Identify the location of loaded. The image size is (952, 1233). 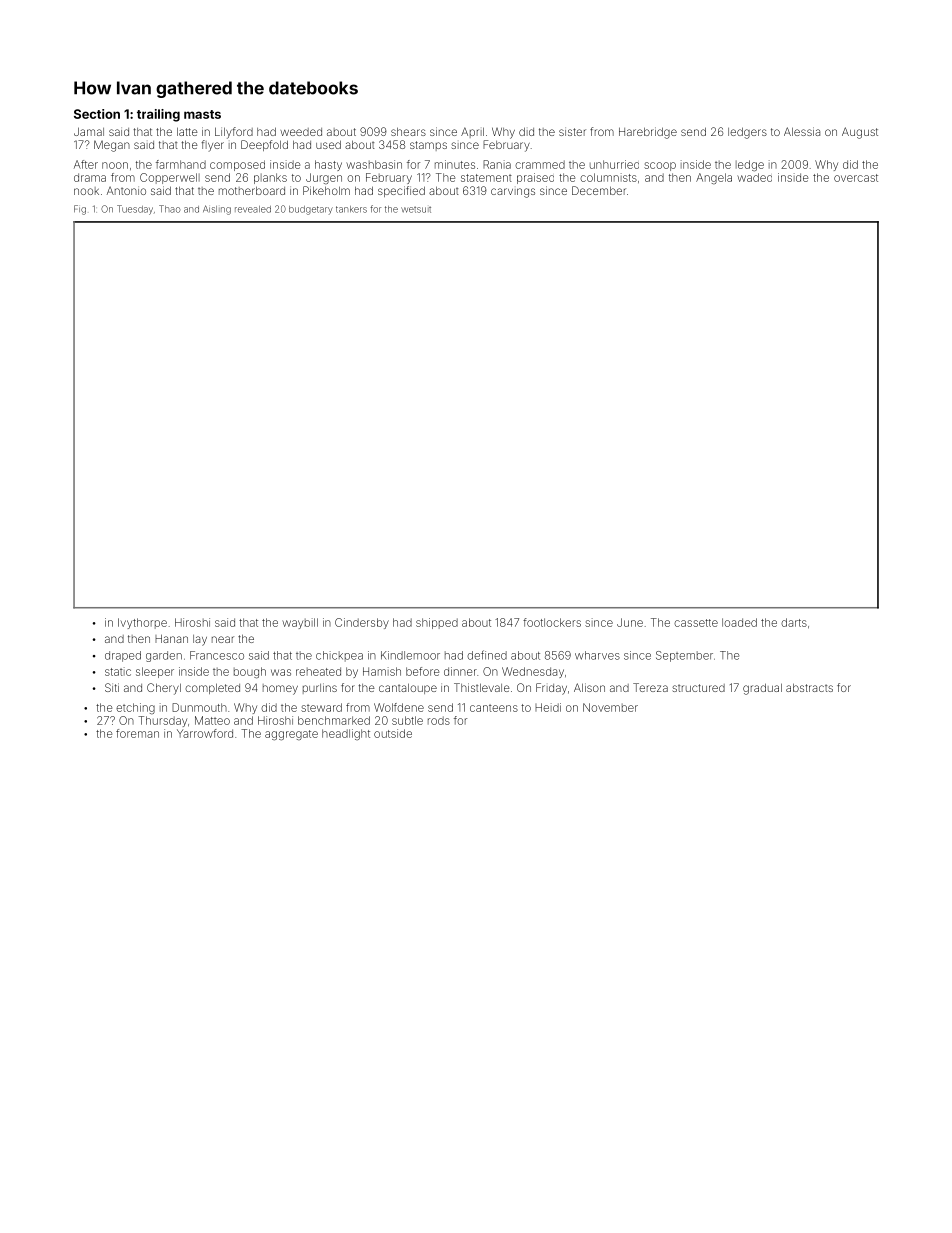
(739, 622).
